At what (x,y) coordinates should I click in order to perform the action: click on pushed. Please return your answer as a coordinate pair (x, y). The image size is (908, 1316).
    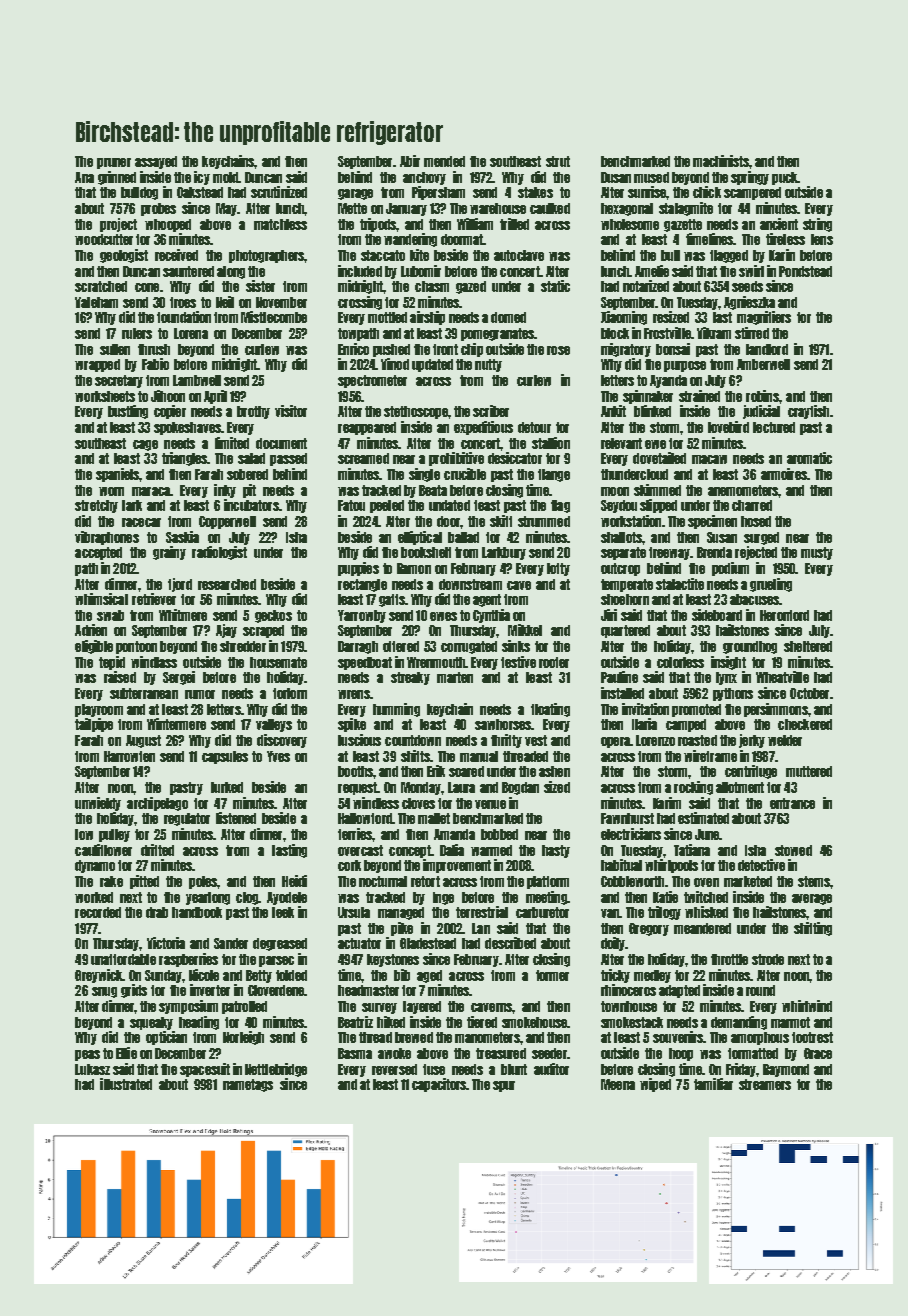
    Looking at the image, I should click on (391, 350).
